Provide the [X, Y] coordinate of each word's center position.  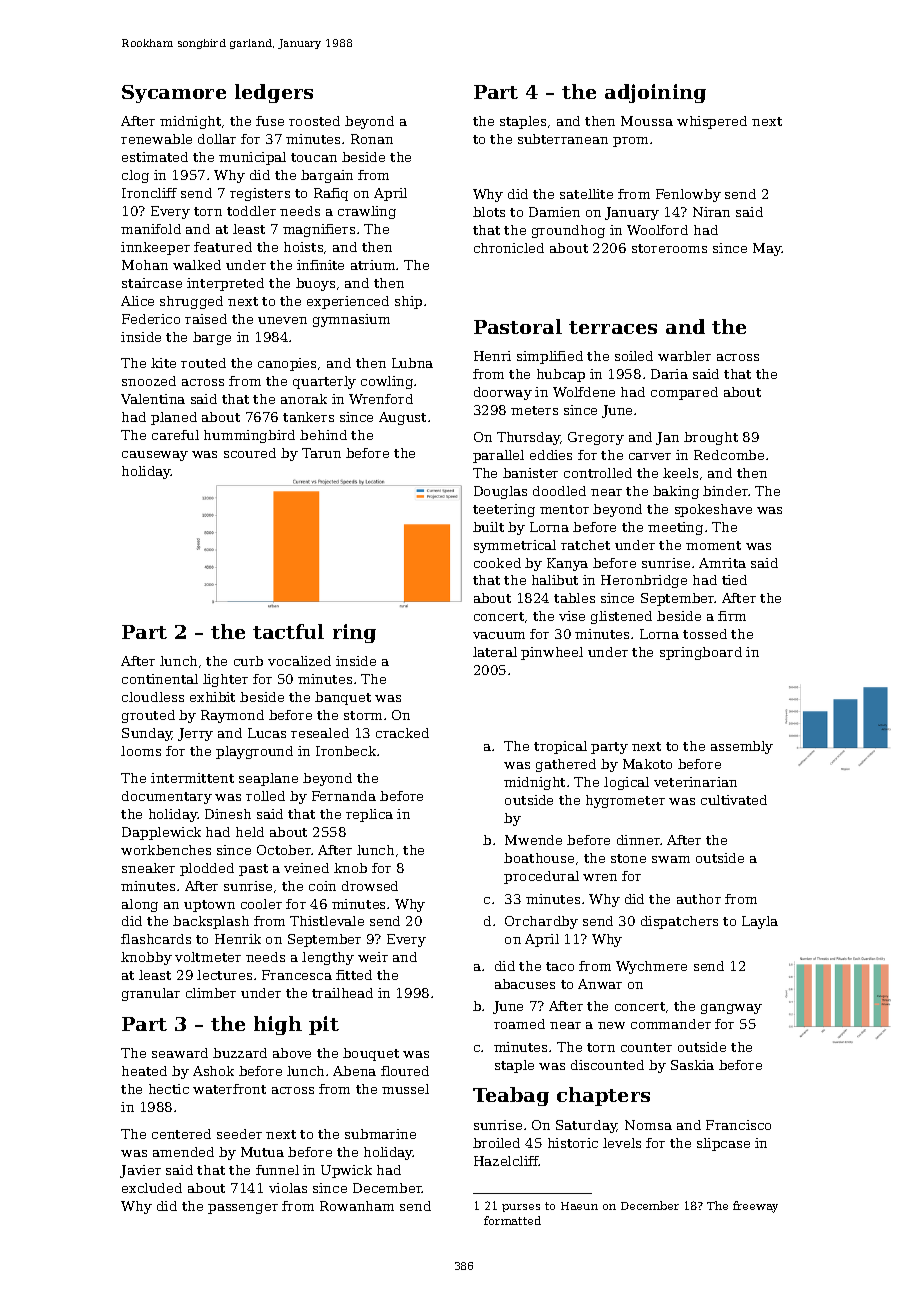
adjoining [655, 93]
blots [489, 212]
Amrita [722, 563]
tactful [288, 631]
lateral [495, 652]
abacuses [525, 984]
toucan [314, 157]
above [292, 1053]
